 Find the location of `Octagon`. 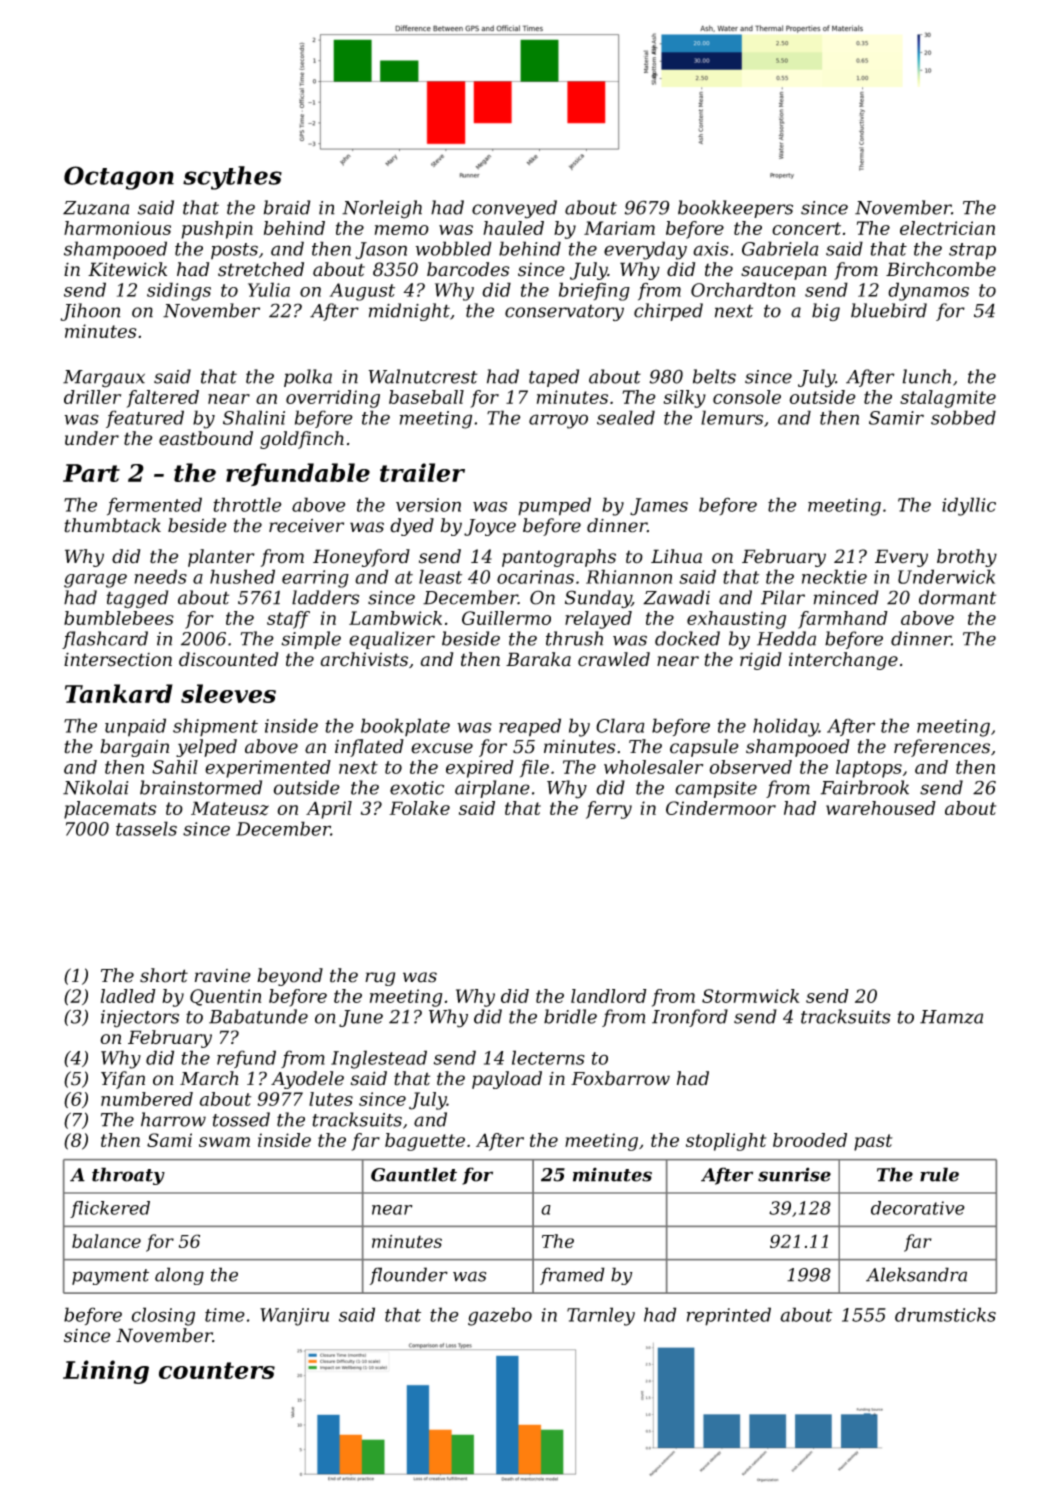

Octagon is located at coordinates (119, 178).
